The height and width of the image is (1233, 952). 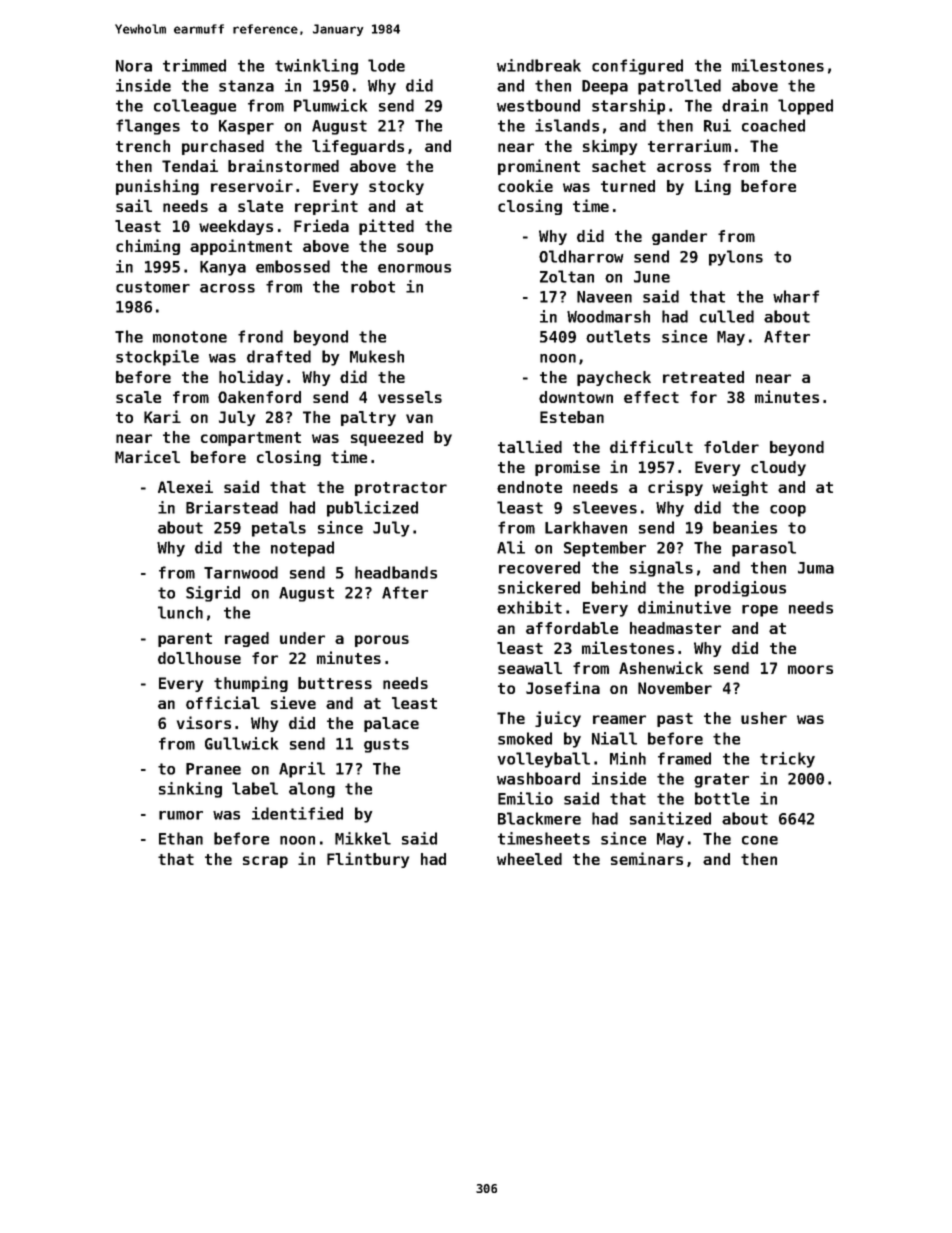 What do you see at coordinates (727, 316) in the image?
I see `culled` at bounding box center [727, 316].
